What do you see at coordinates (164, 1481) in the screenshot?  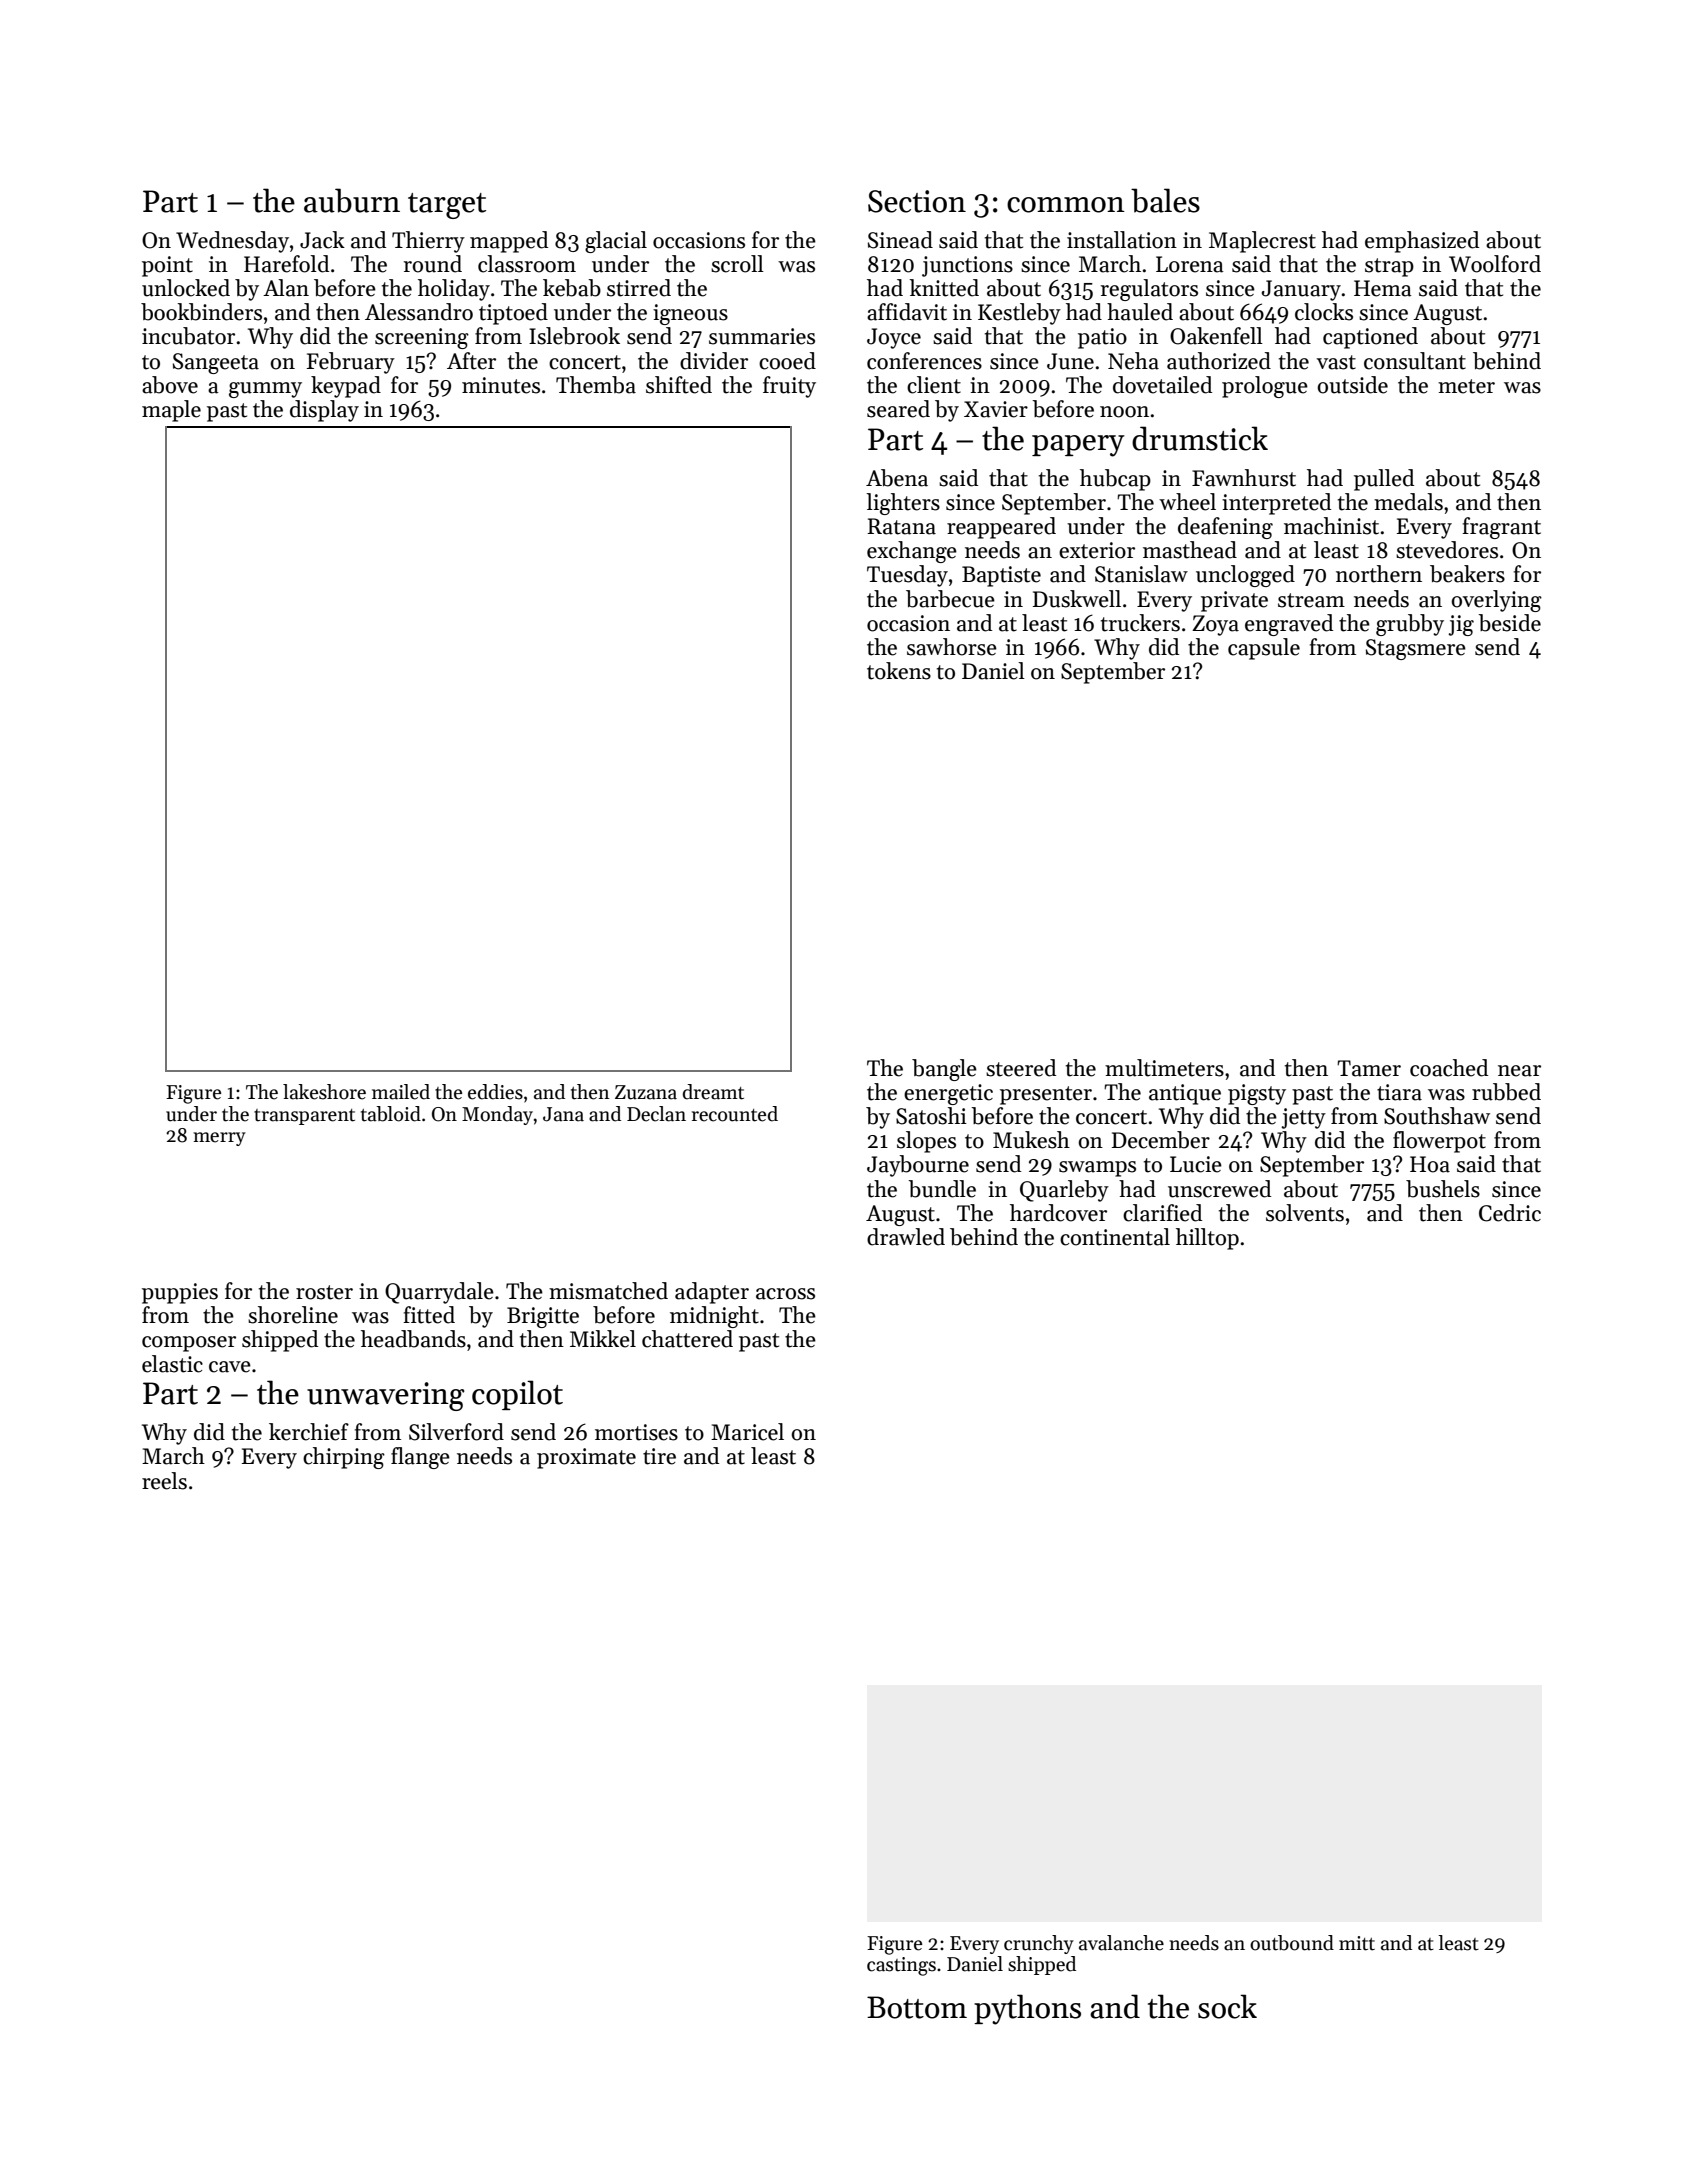 I see `reels` at bounding box center [164, 1481].
